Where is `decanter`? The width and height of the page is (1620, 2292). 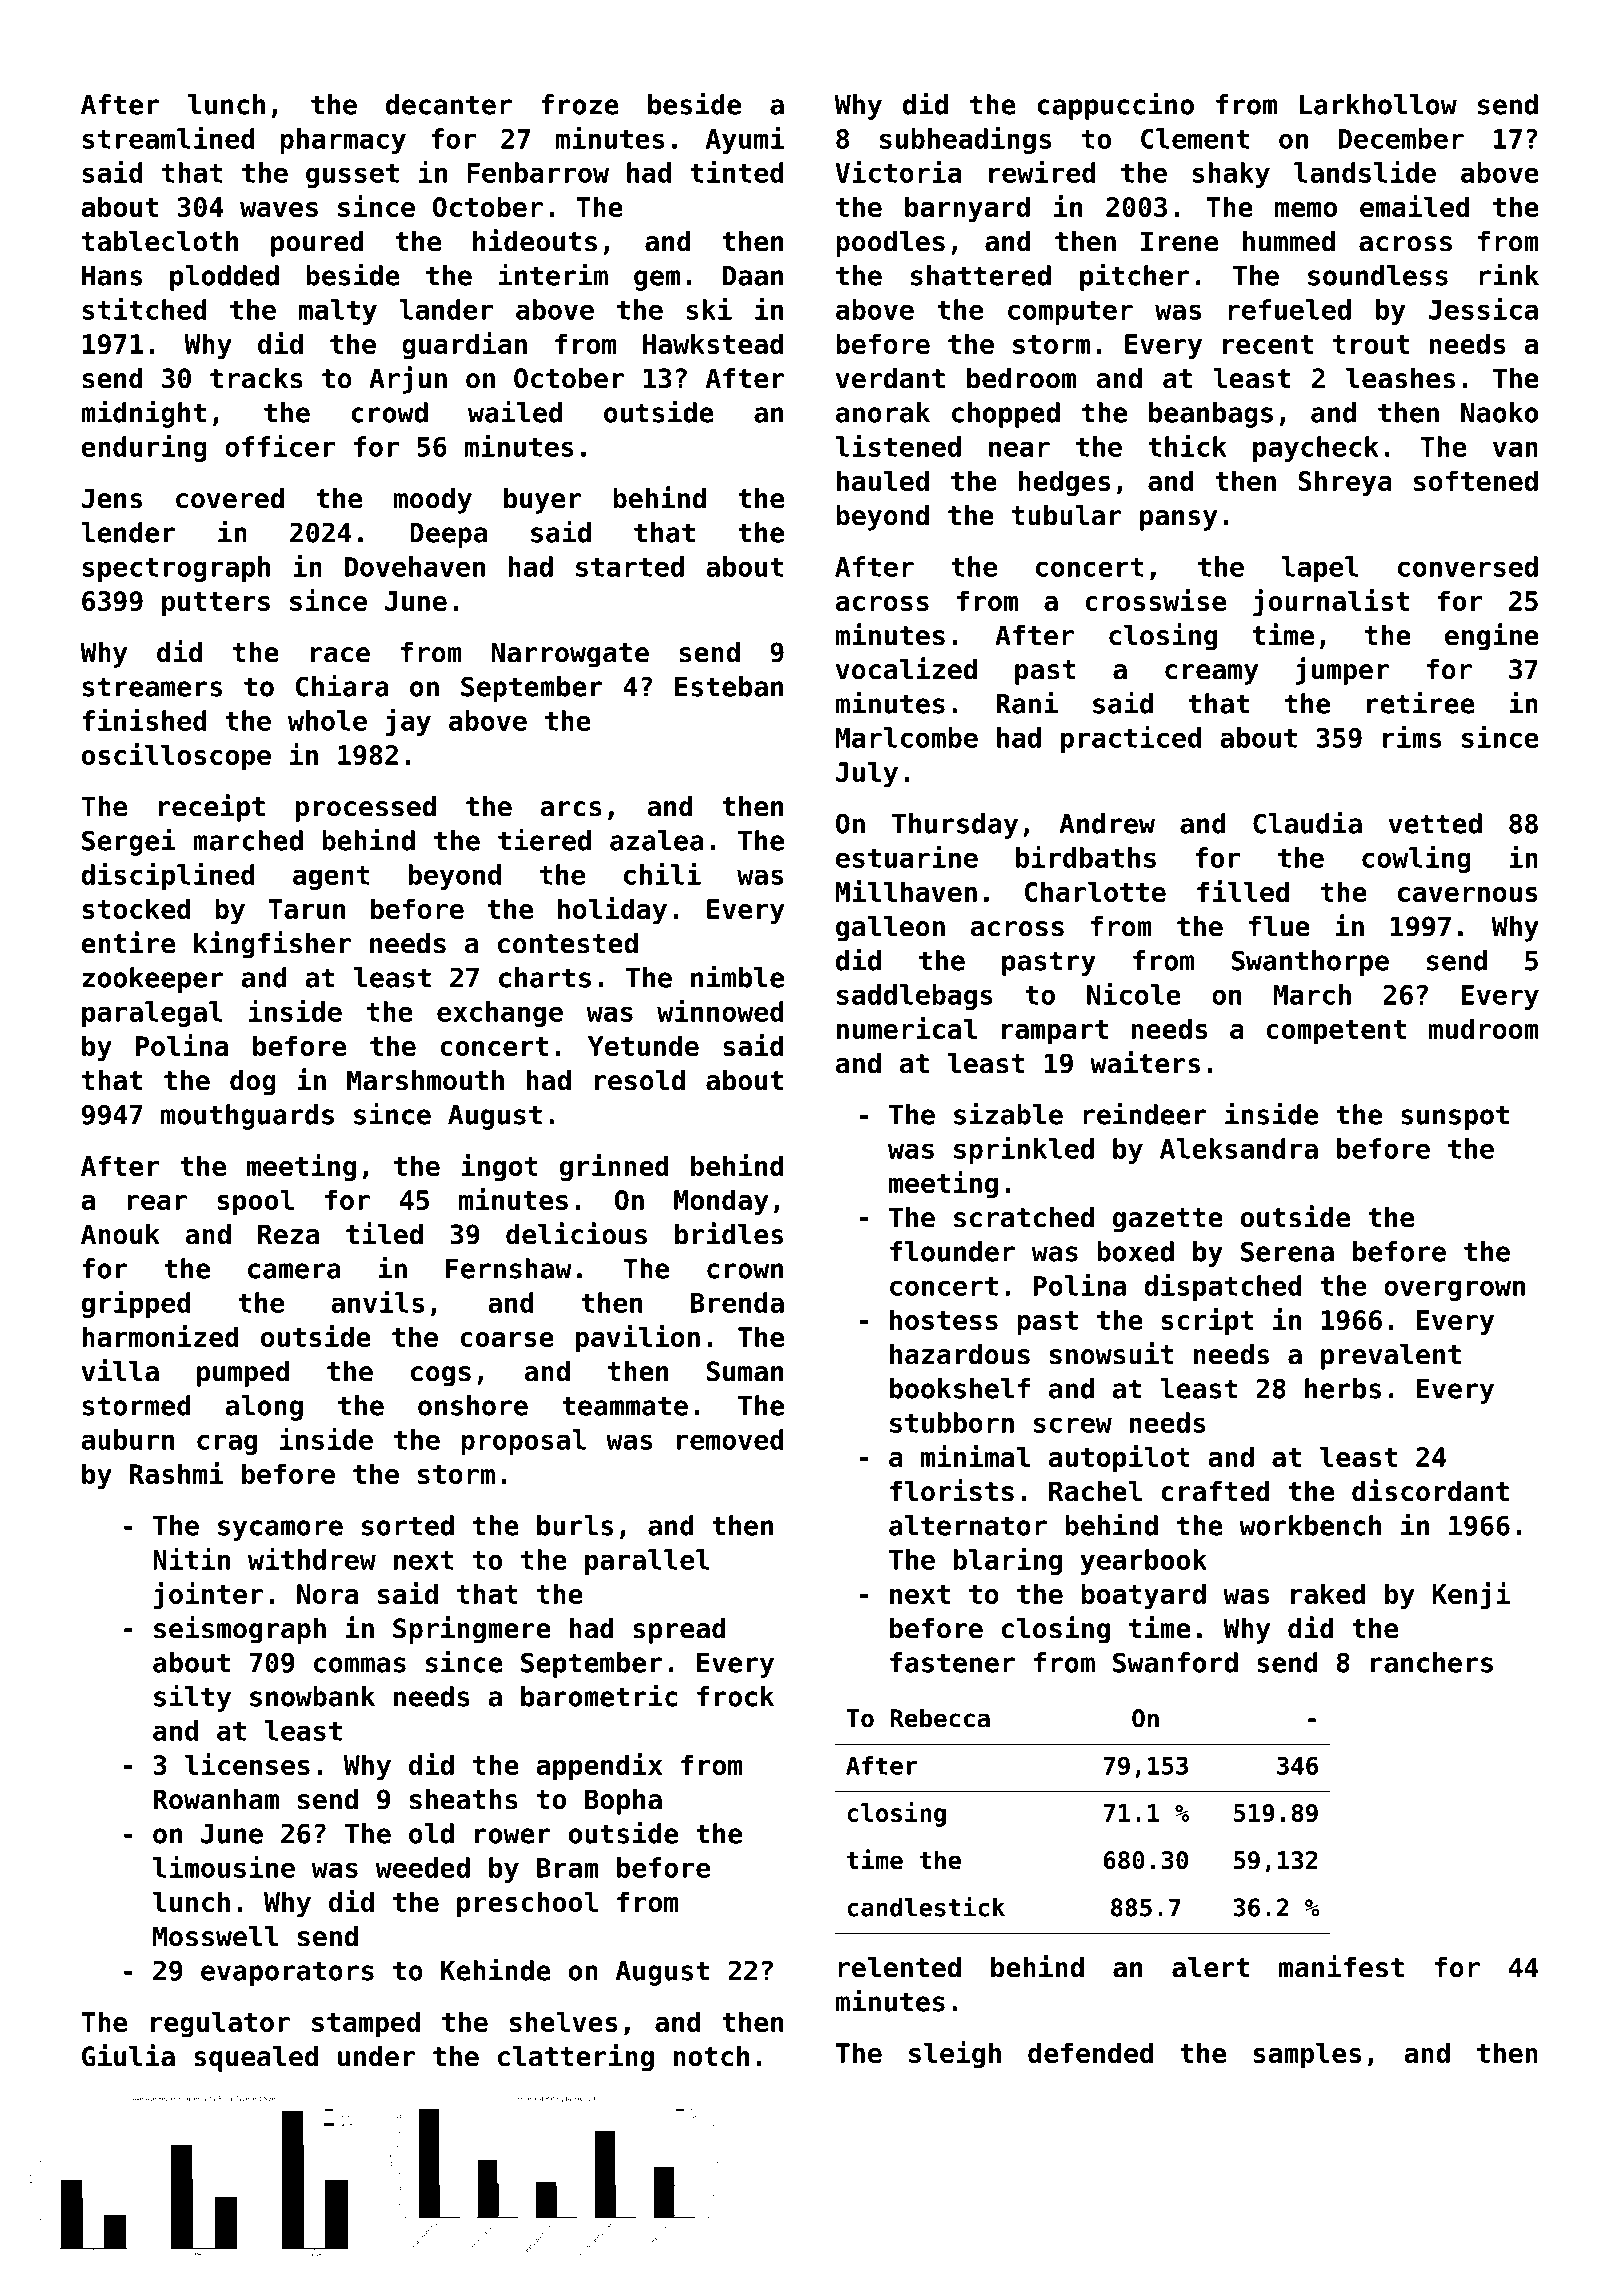
decanter is located at coordinates (449, 104).
